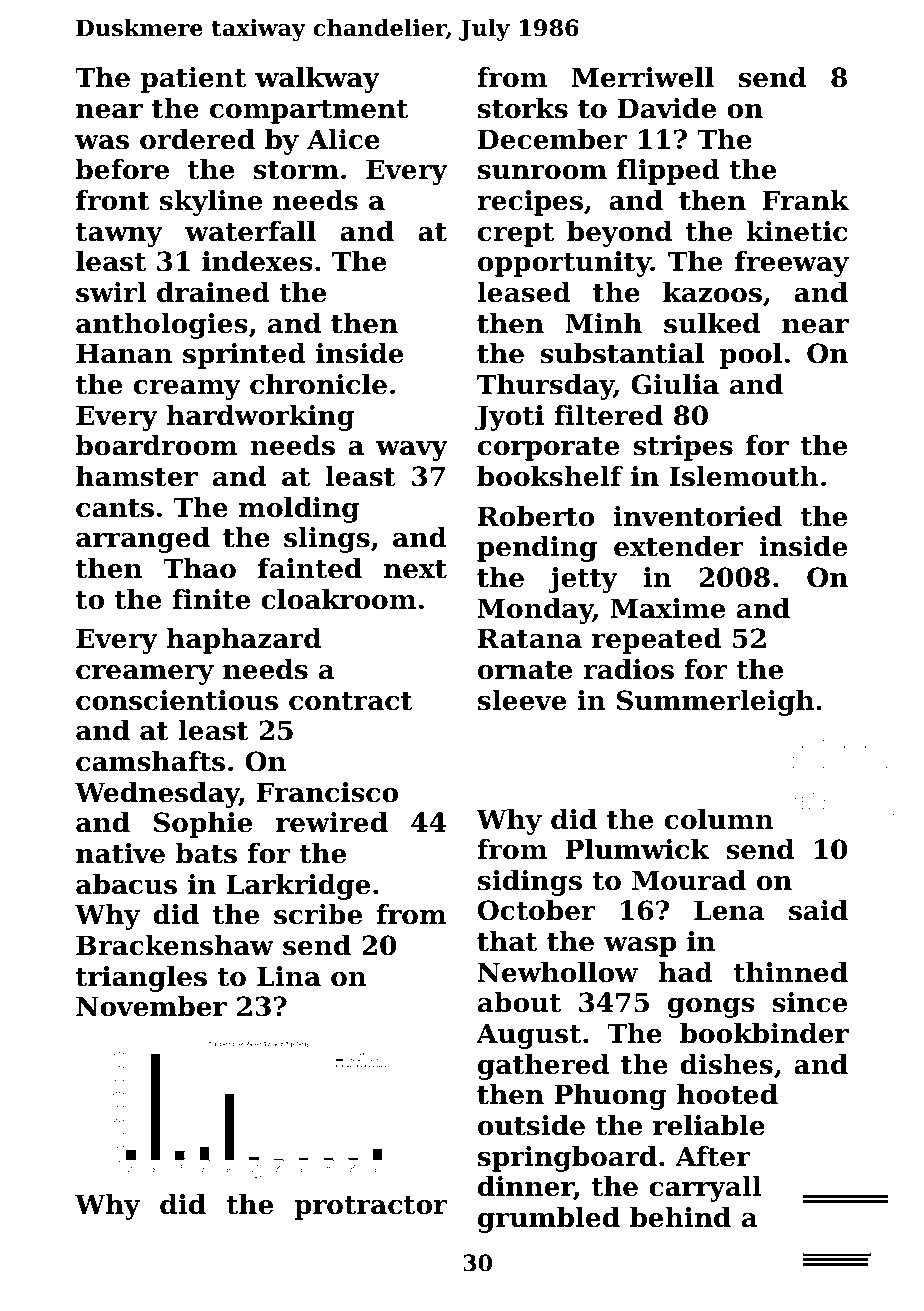 The width and height of the image is (924, 1311). What do you see at coordinates (150, 761) in the image?
I see `camshafts` at bounding box center [150, 761].
